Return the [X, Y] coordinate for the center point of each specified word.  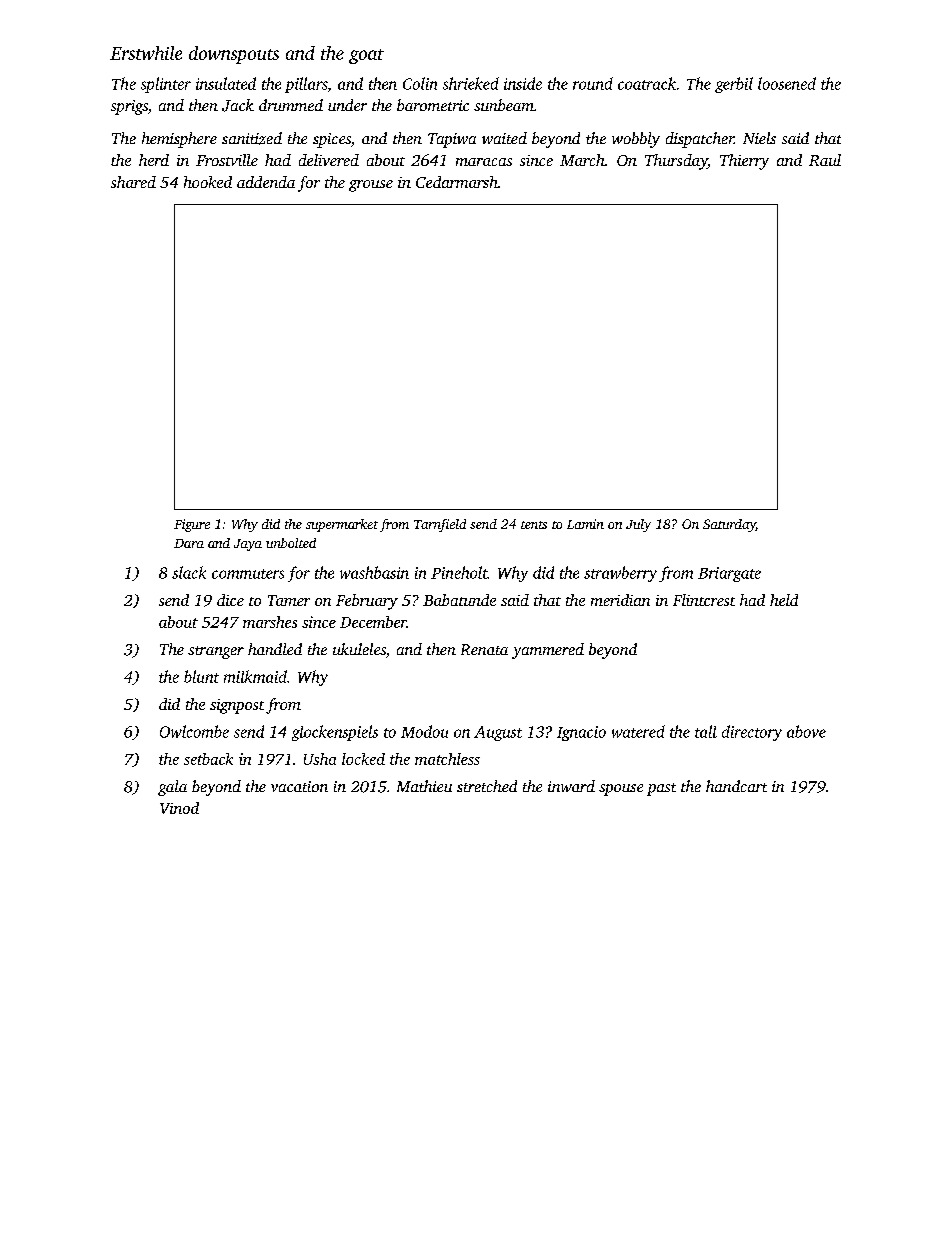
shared [133, 182]
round [593, 83]
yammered [548, 651]
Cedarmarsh [457, 182]
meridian [620, 600]
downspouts [234, 55]
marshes [270, 622]
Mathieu [424, 786]
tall [706, 731]
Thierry [744, 162]
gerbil [734, 85]
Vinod [179, 808]
